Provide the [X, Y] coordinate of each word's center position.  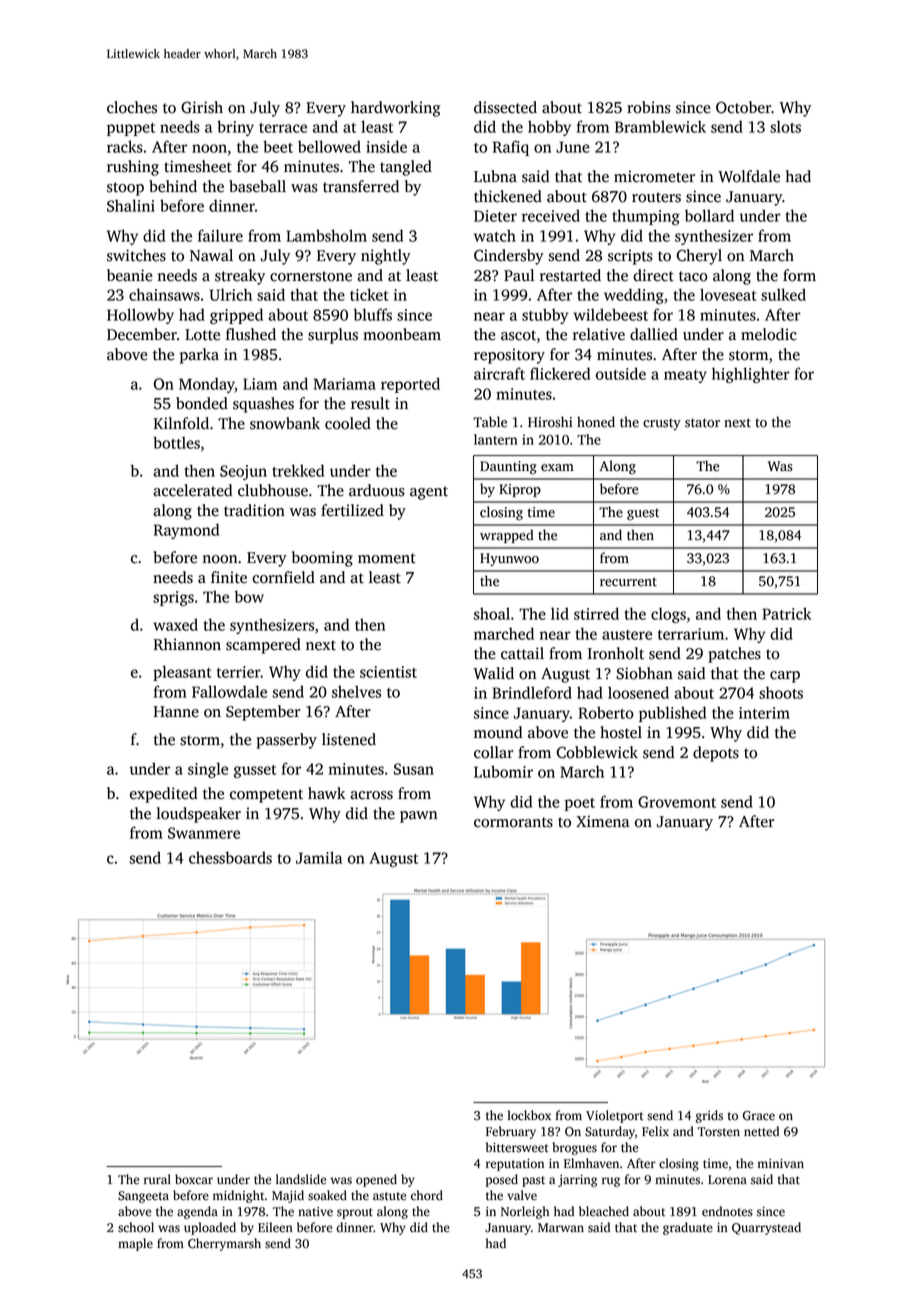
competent [266, 796]
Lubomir [503, 771]
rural [157, 1179]
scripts [630, 257]
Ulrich [230, 294]
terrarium [691, 634]
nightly [386, 257]
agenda [197, 1212]
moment [387, 558]
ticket [369, 294]
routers [656, 197]
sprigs [173, 598]
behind [173, 186]
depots [716, 754]
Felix [655, 1131]
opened [376, 1180]
